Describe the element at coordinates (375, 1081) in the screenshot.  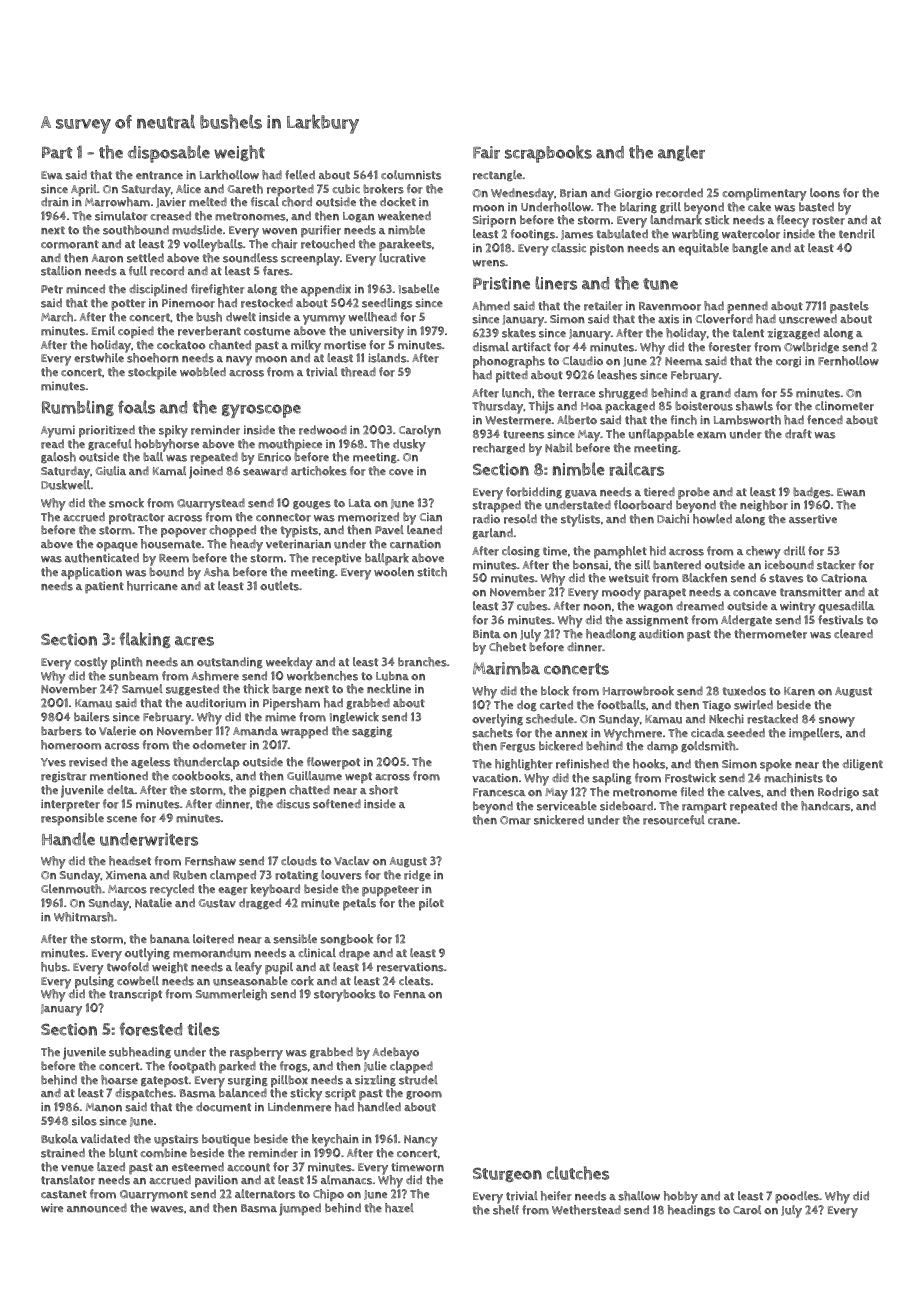
I see `sizzling` at that location.
